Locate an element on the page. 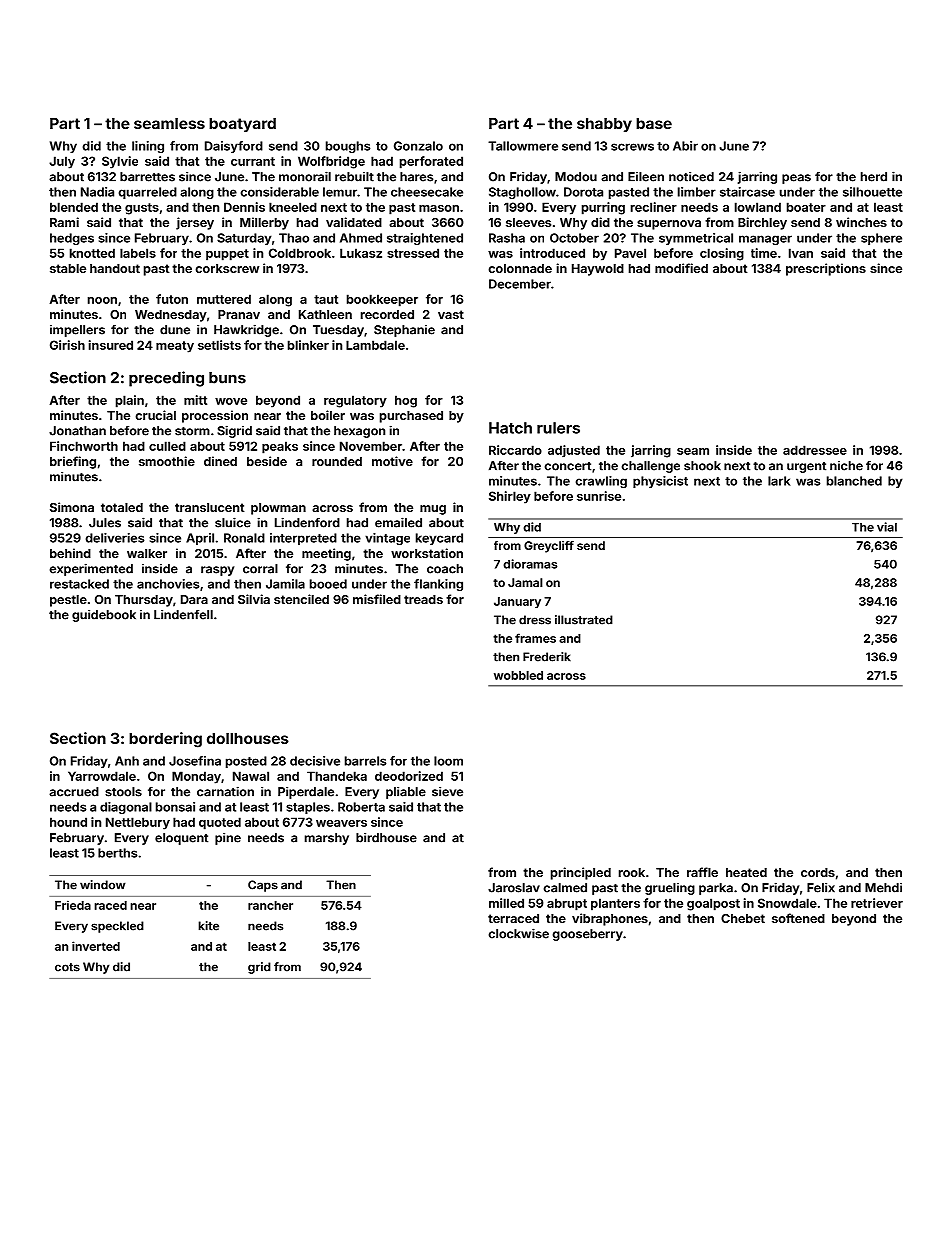 This page has width=952, height=1233. base is located at coordinates (654, 123).
